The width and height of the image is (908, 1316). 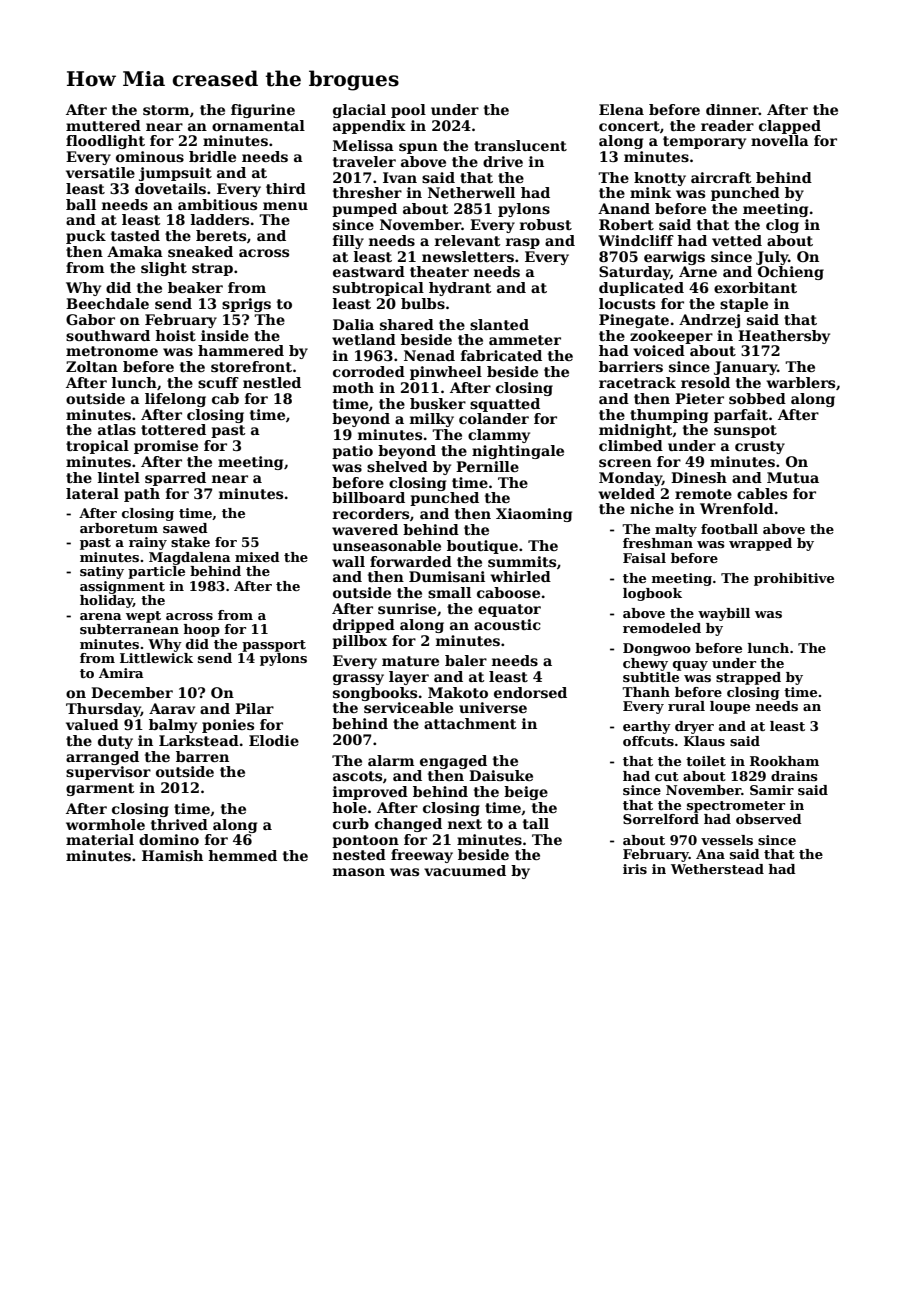 I want to click on arena, so click(x=101, y=616).
